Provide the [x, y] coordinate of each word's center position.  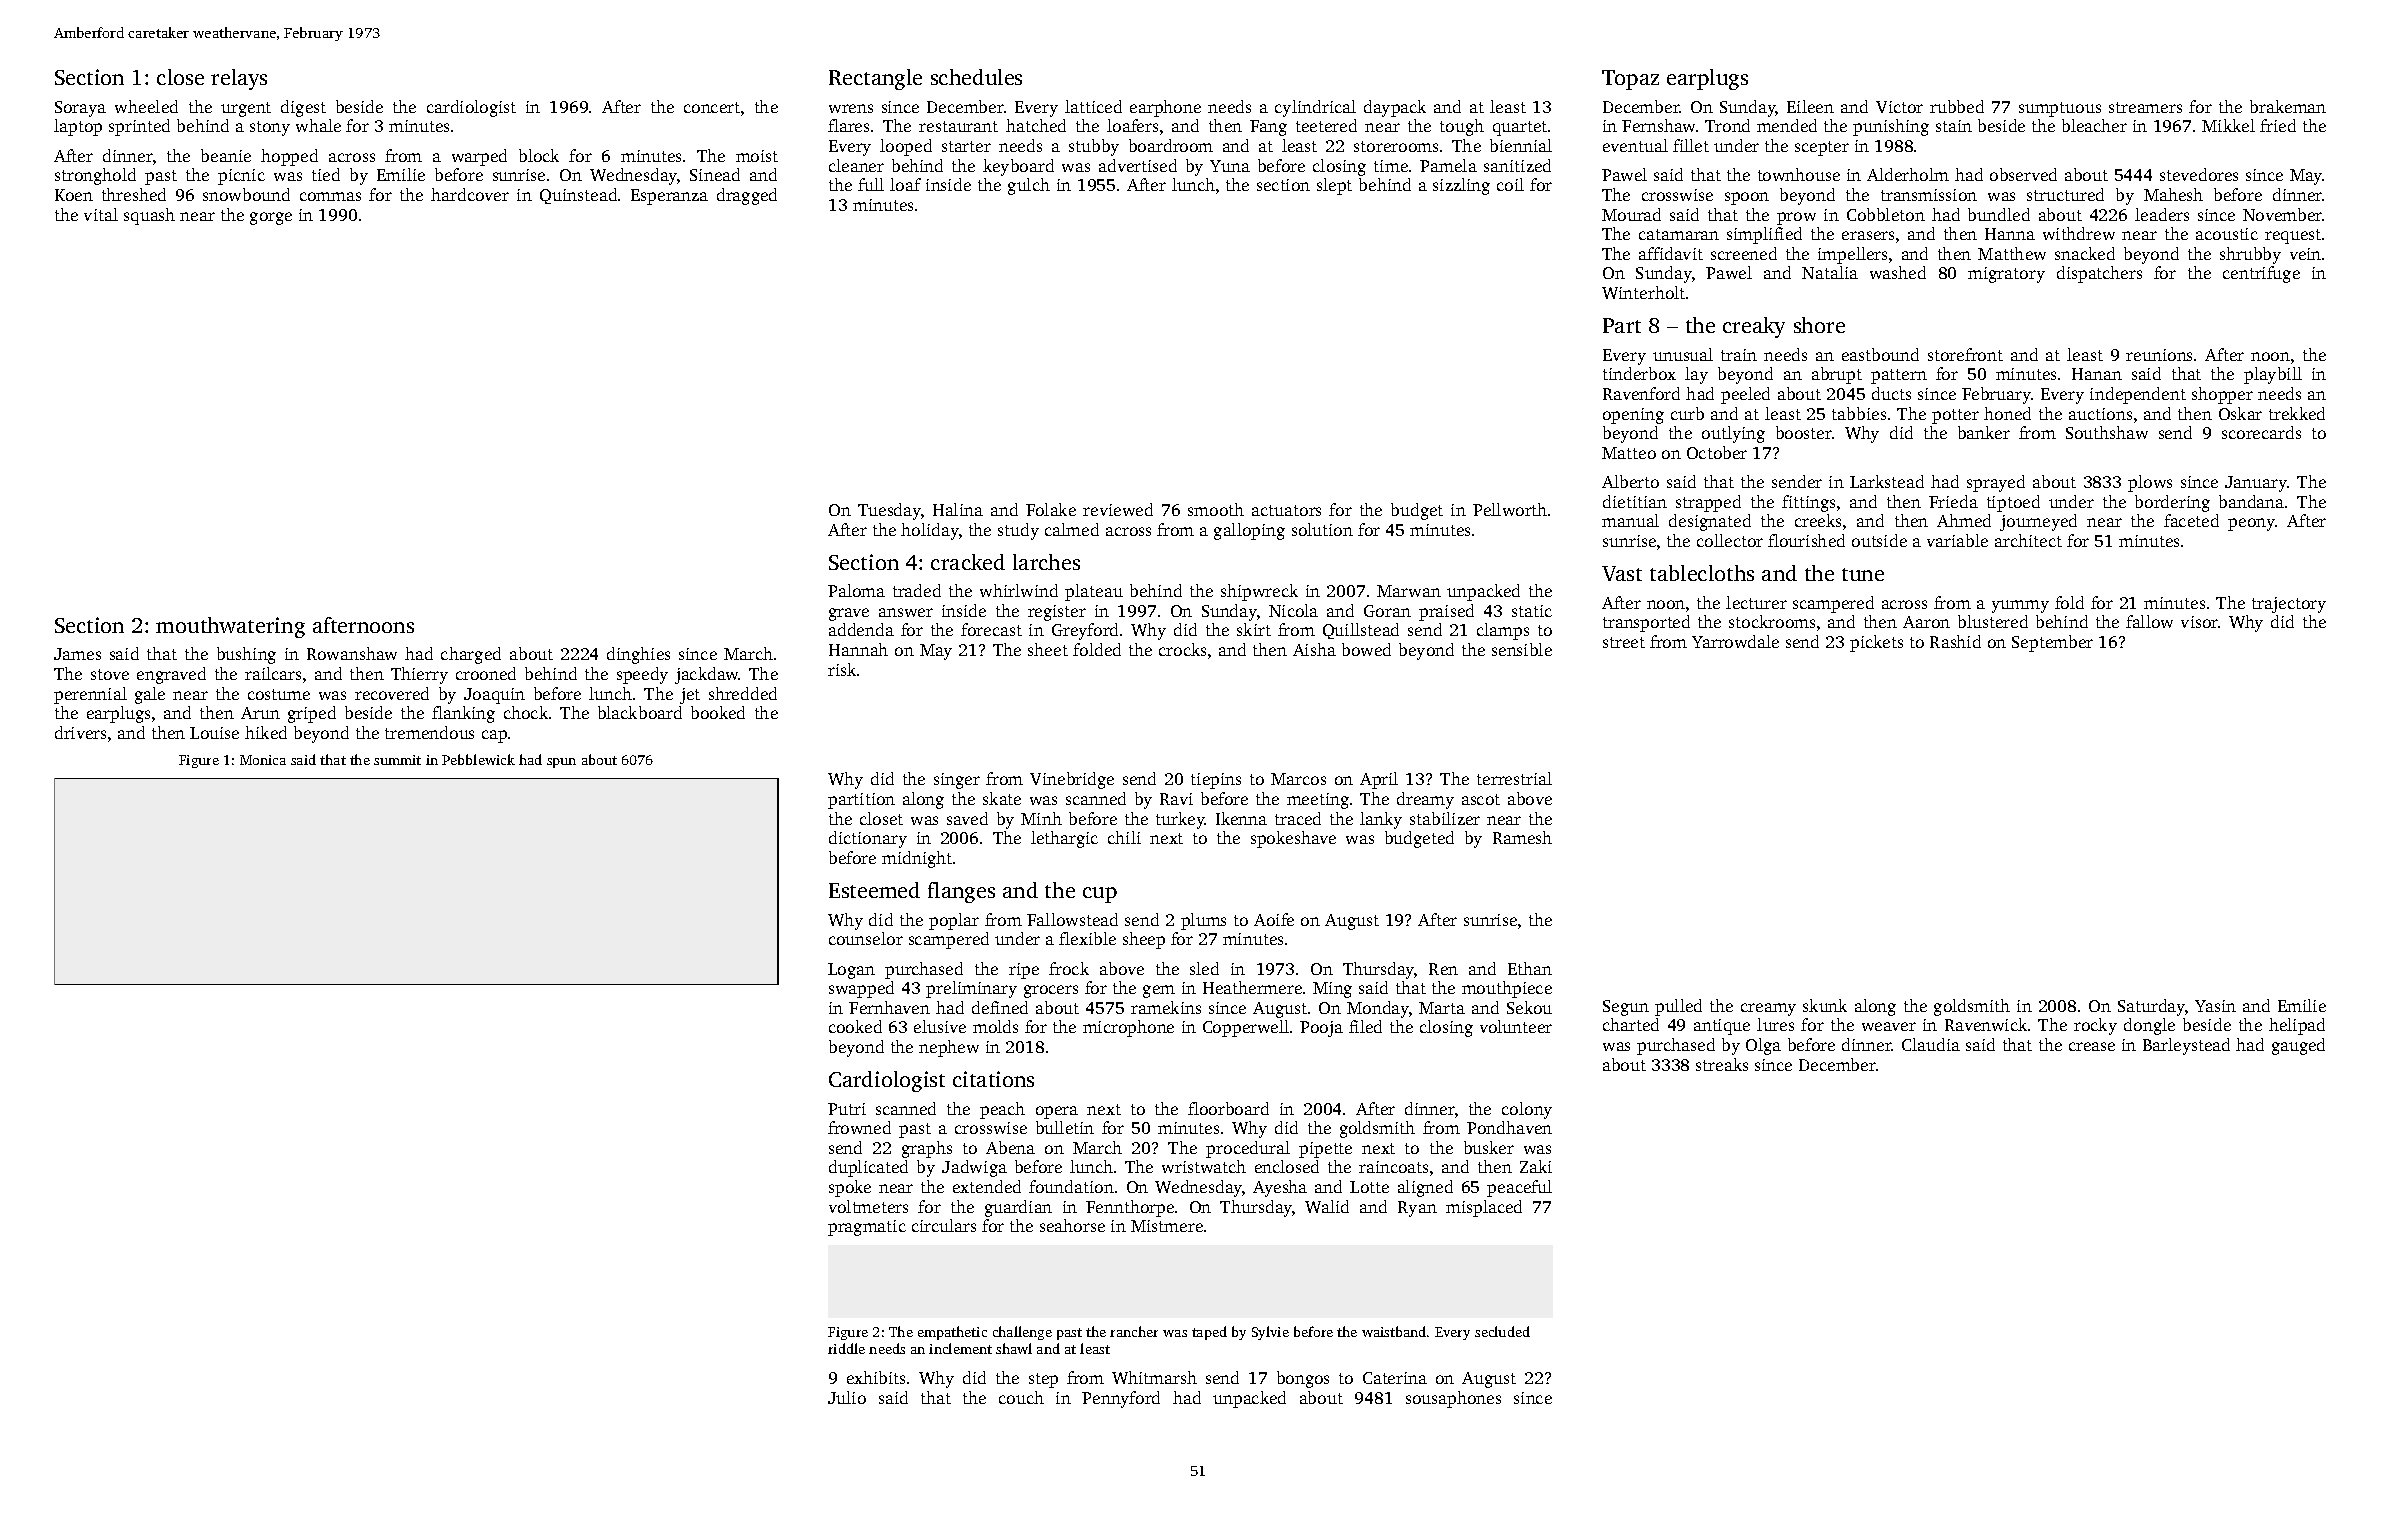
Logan [851, 971]
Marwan [1409, 591]
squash [149, 216]
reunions [2159, 355]
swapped [861, 989]
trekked [2297, 413]
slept [1334, 186]
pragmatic [867, 1228]
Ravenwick [1986, 1024]
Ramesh [1522, 837]
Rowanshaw [352, 653]
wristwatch [1204, 1166]
